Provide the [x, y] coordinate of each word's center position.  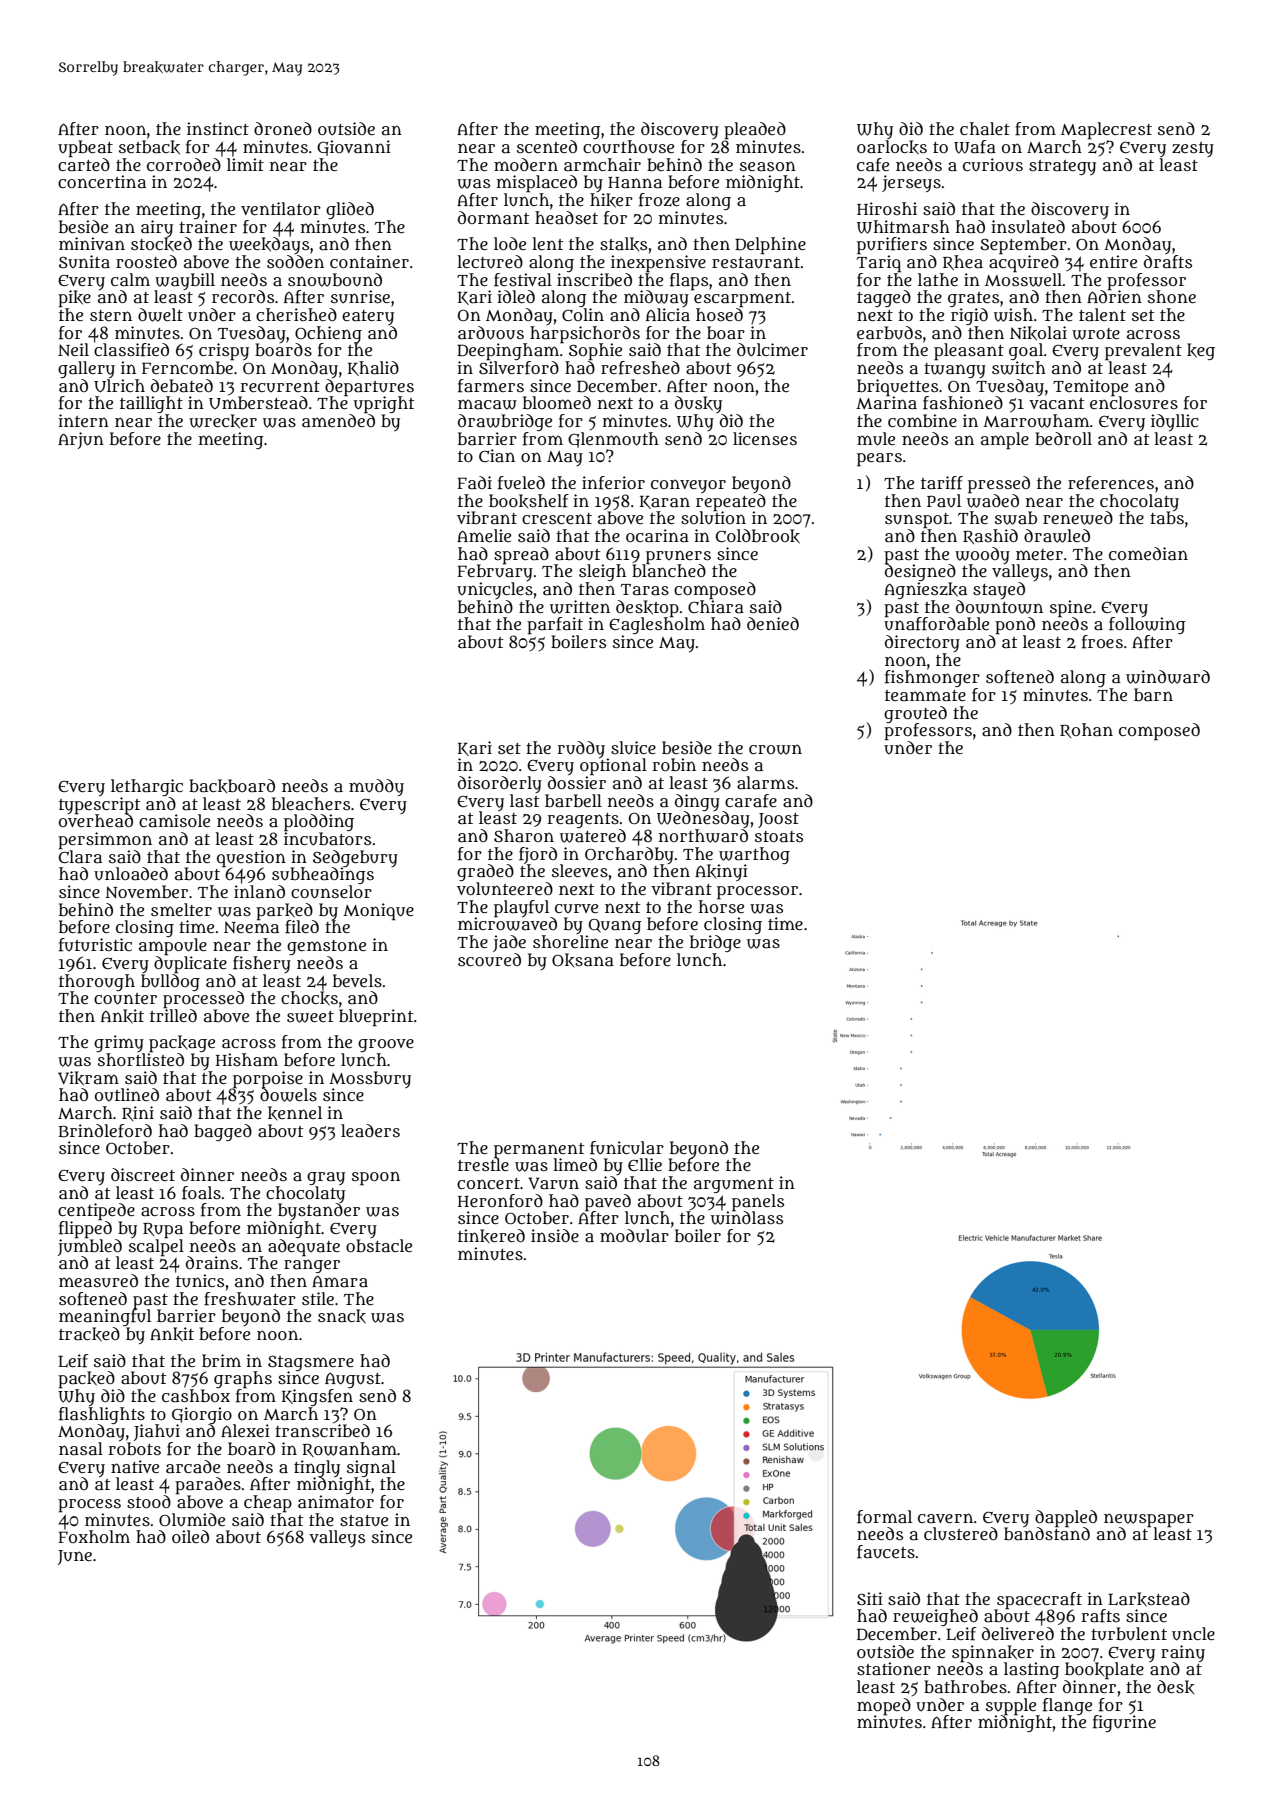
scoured [489, 960]
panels [758, 1202]
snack [342, 1316]
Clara [80, 857]
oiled [190, 1536]
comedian [1148, 554]
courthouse [628, 147]
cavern [945, 1518]
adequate [304, 1247]
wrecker [223, 421]
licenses [765, 438]
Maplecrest [1106, 131]
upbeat [85, 148]
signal [371, 1468]
